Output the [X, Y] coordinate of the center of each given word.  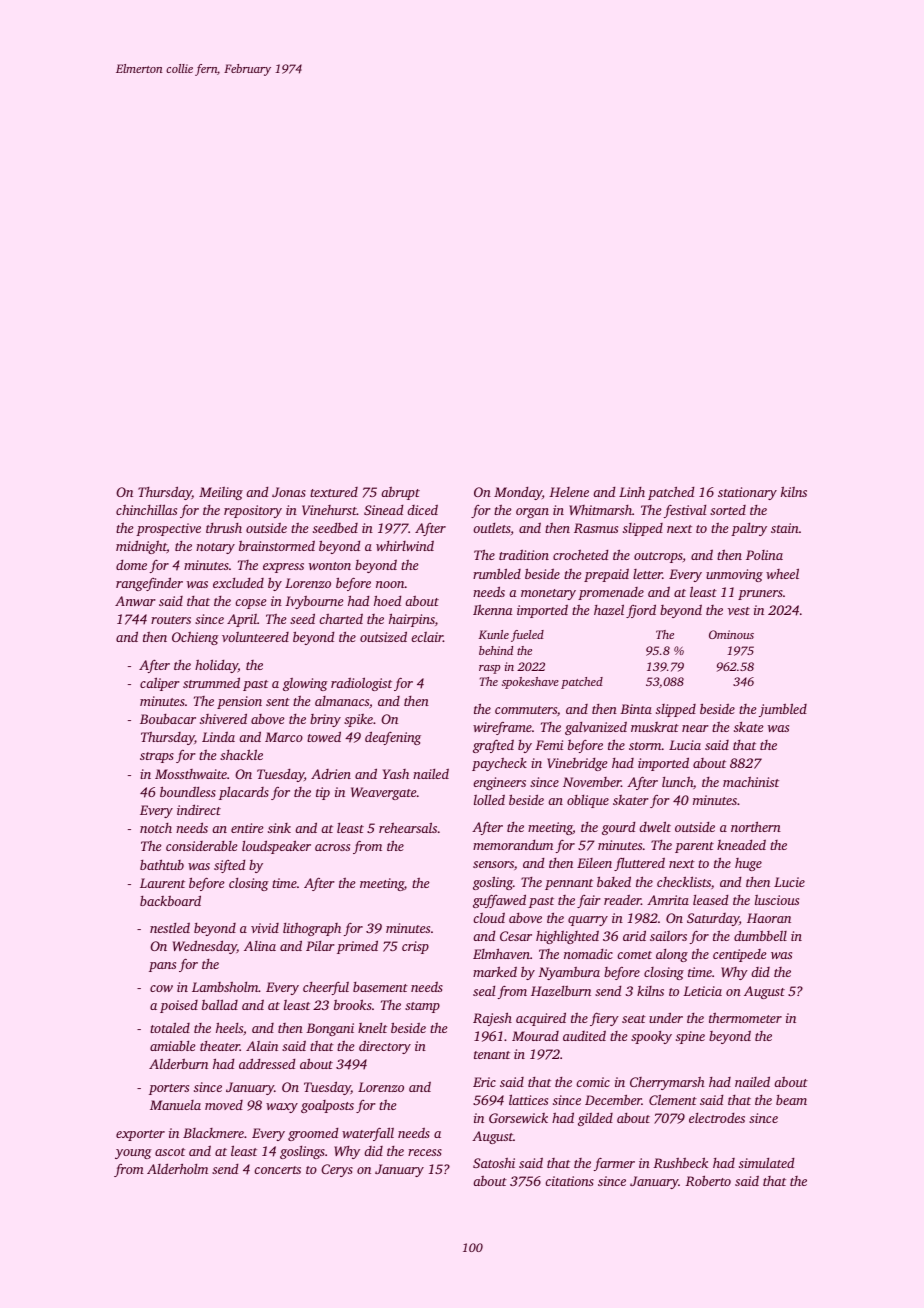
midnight [141, 547]
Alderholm [177, 1168]
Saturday [713, 919]
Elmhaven [501, 953]
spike [358, 720]
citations [569, 1181]
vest [739, 611]
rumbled [497, 573]
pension [239, 702]
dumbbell [760, 936]
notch [156, 828]
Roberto [708, 1180]
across [332, 847]
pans [162, 967]
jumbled [783, 710]
